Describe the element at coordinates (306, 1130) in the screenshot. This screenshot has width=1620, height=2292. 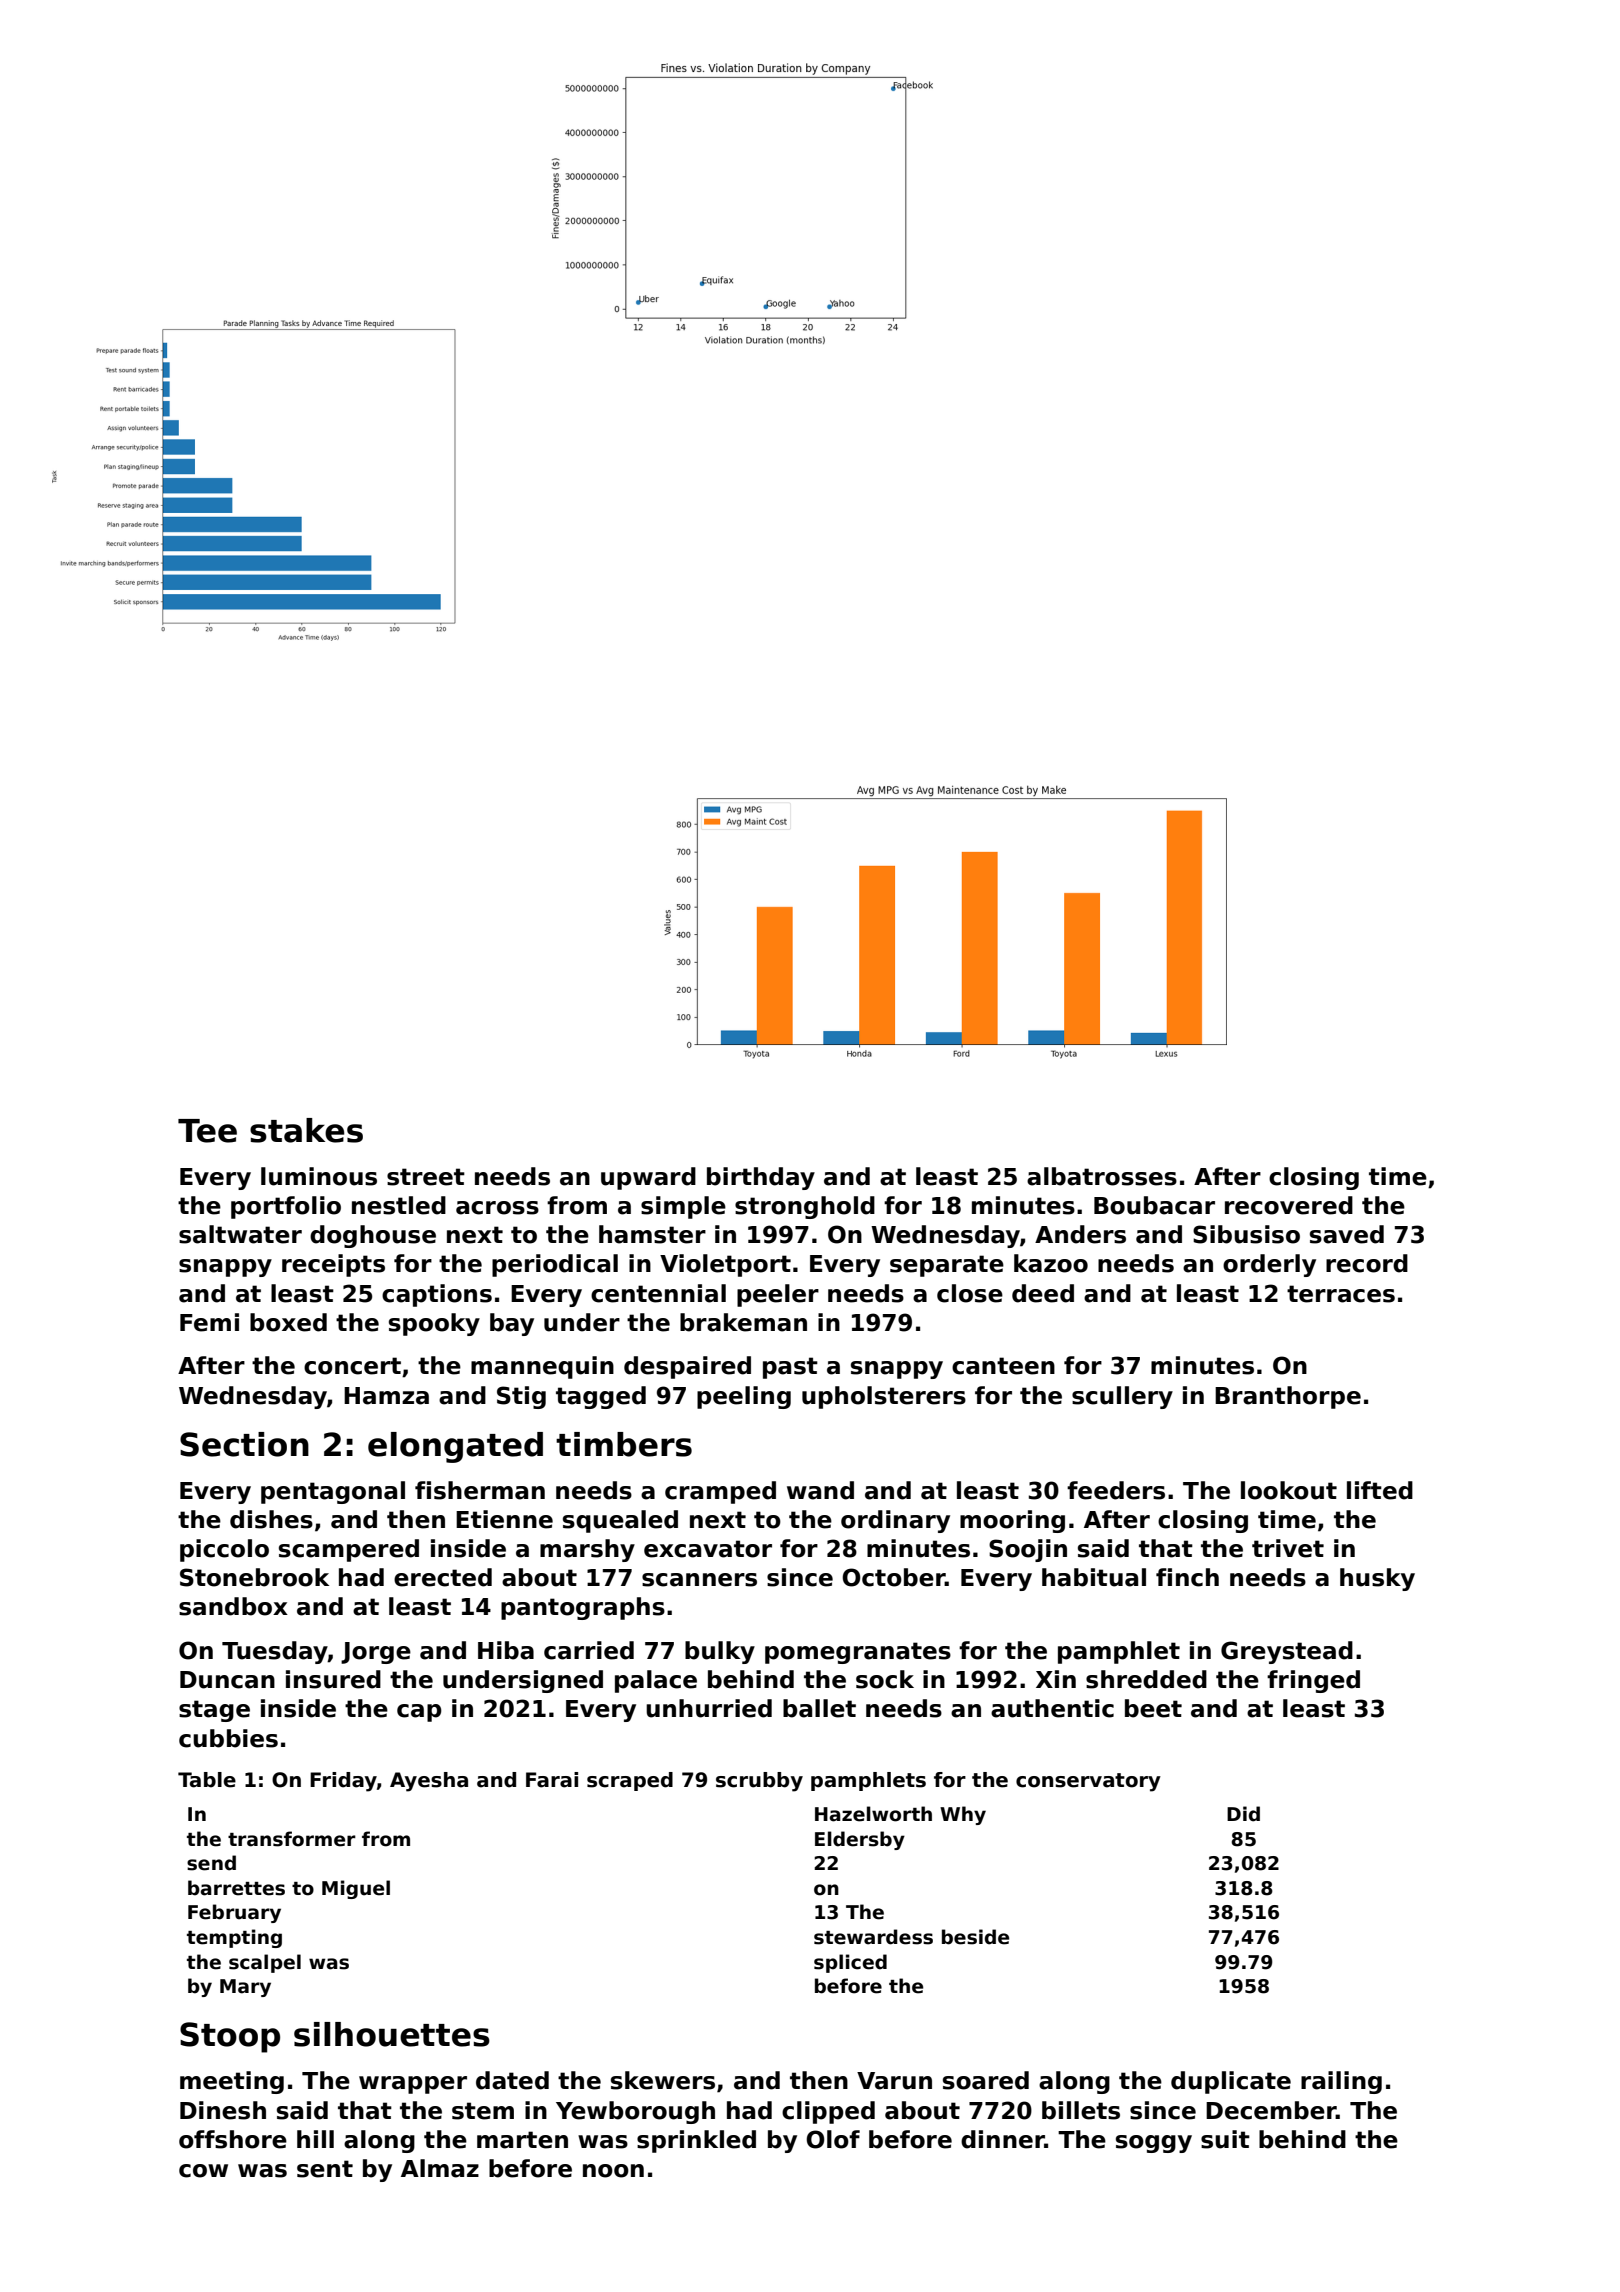
I see `stakes` at that location.
